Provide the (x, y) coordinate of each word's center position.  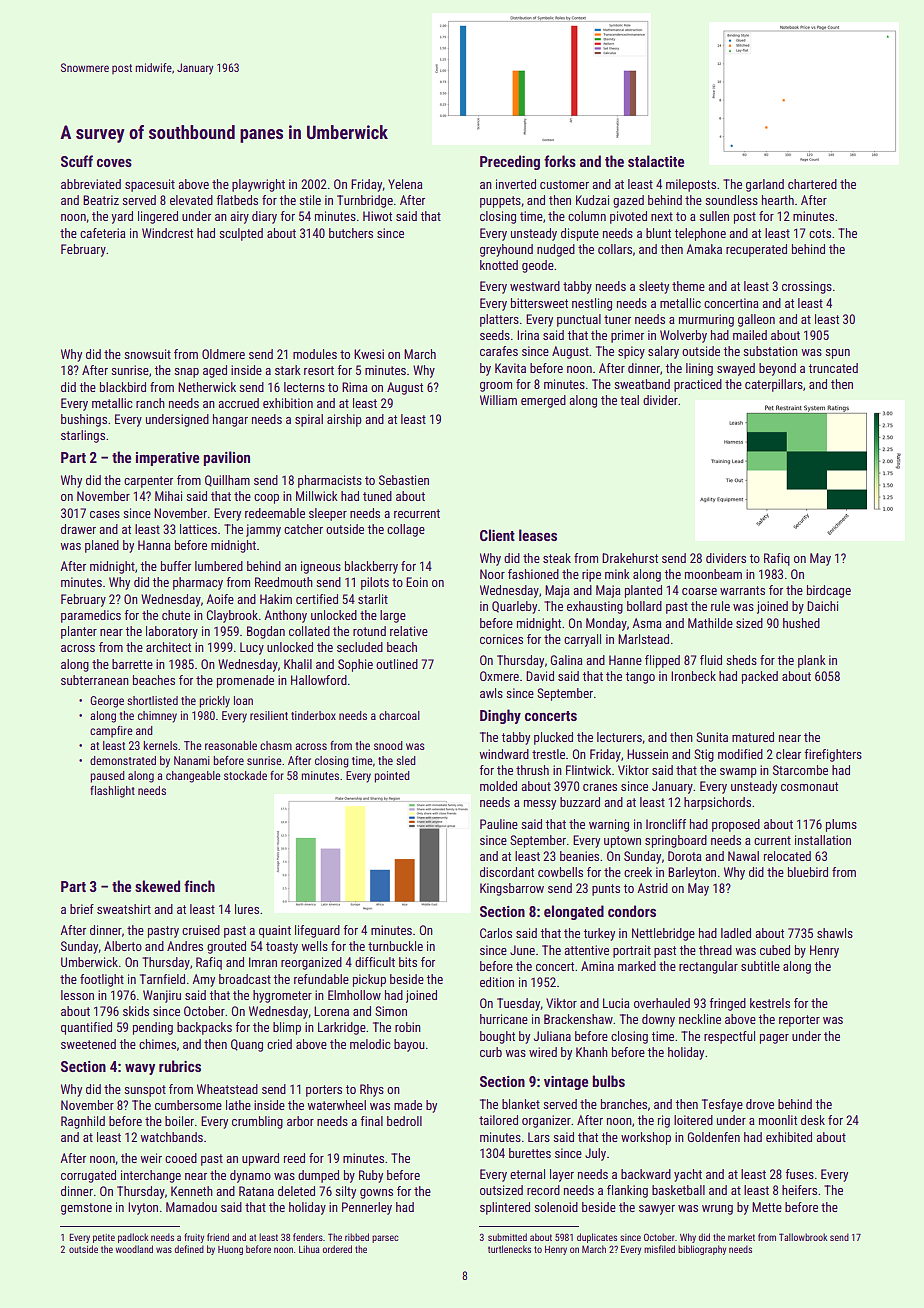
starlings (83, 436)
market (741, 1237)
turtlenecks (509, 1249)
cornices (501, 639)
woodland (134, 1249)
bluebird (808, 872)
